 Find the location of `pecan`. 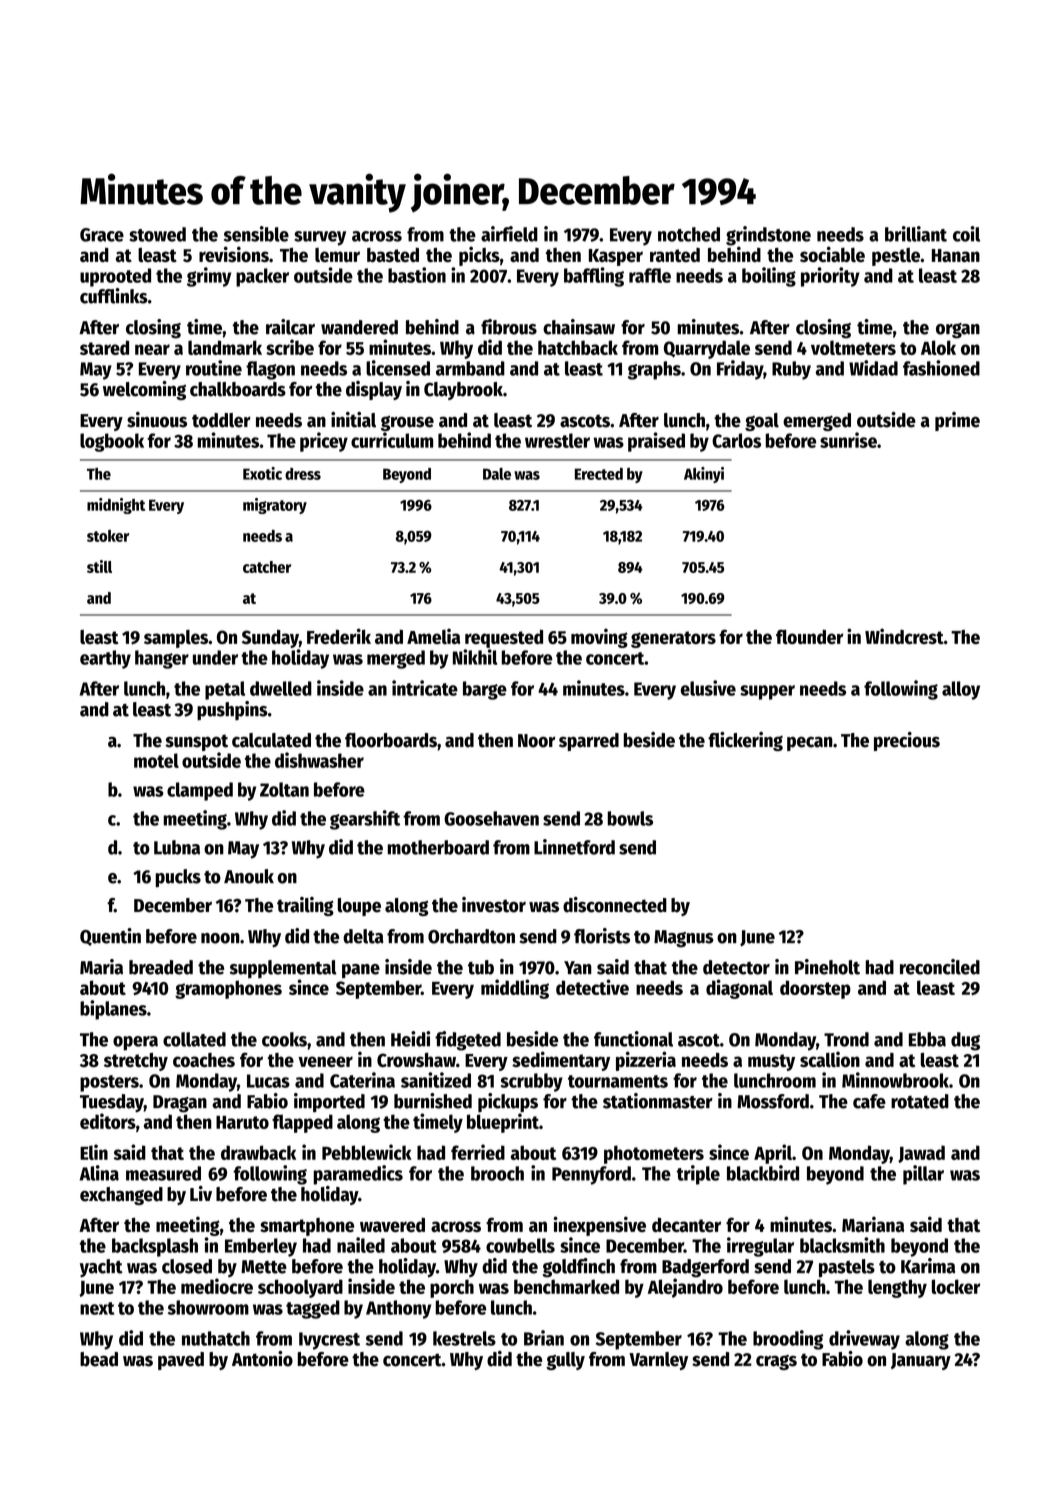

pecan is located at coordinates (810, 743).
